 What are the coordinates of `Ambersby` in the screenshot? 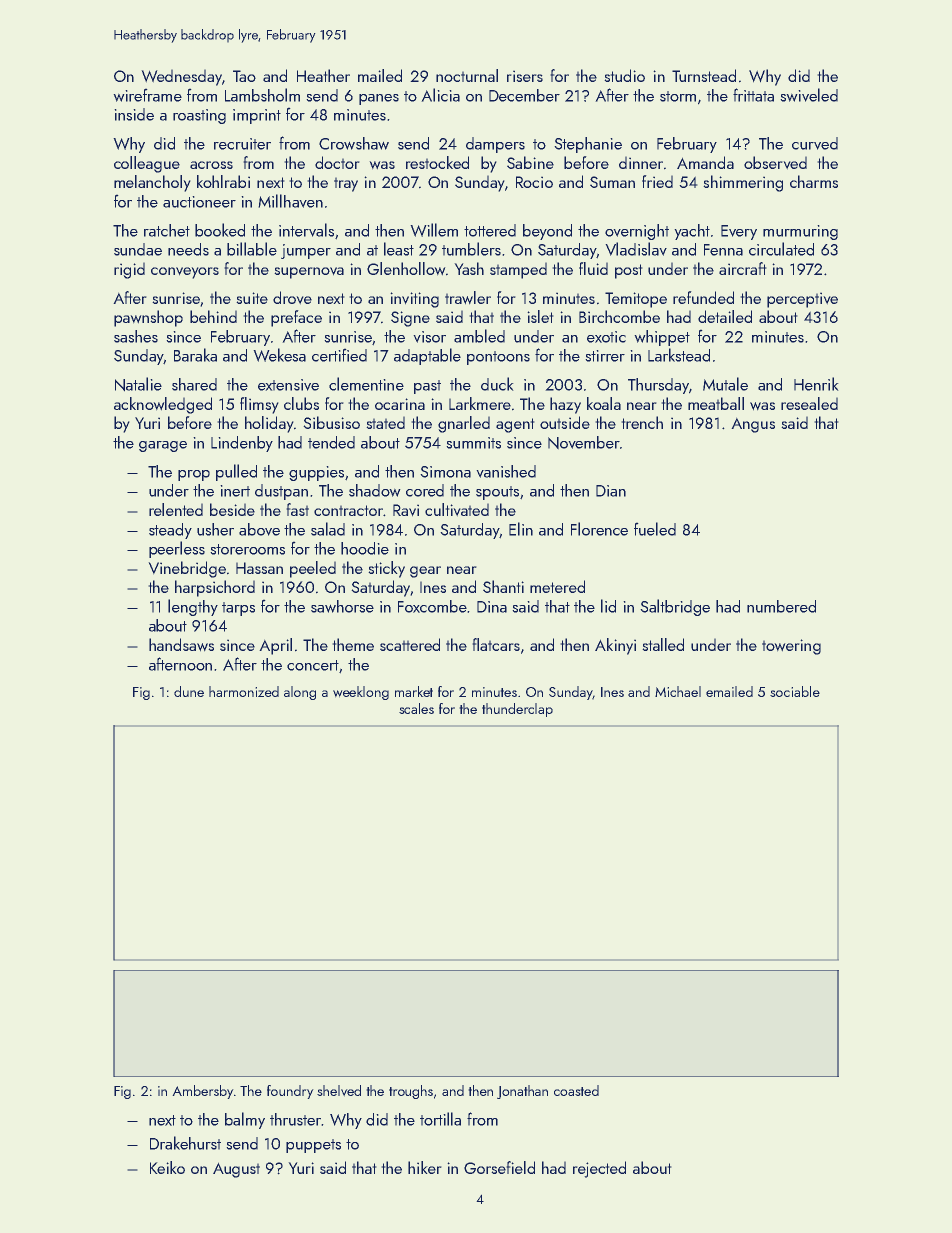 It's located at (203, 1092).
